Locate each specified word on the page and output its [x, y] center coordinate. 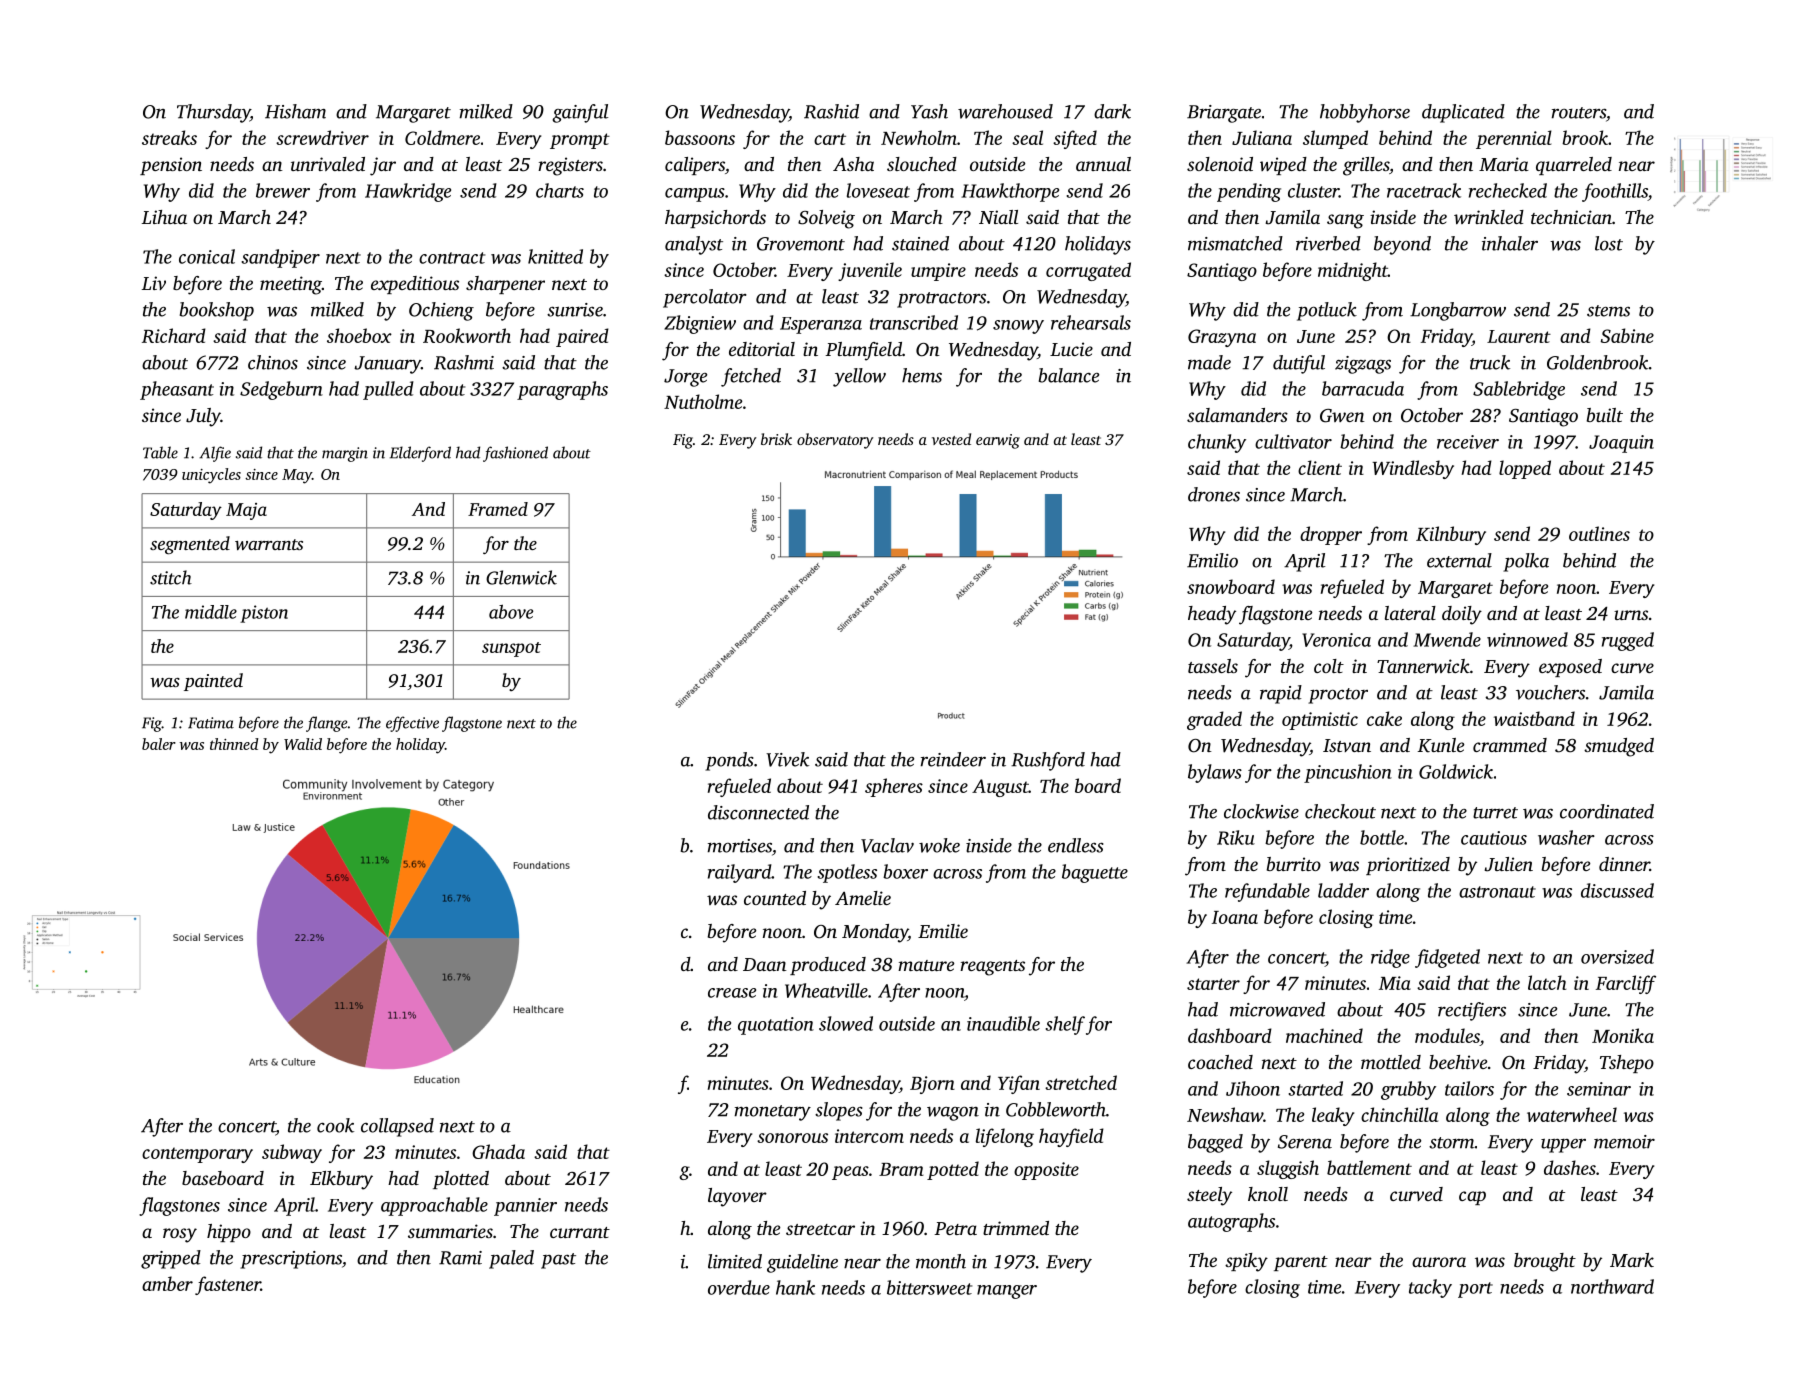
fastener [228, 1285]
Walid [303, 744]
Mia [1395, 983]
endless [1076, 845]
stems [1608, 311]
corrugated [1088, 271]
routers [1579, 113]
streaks [169, 137]
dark [1112, 111]
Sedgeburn [281, 390]
